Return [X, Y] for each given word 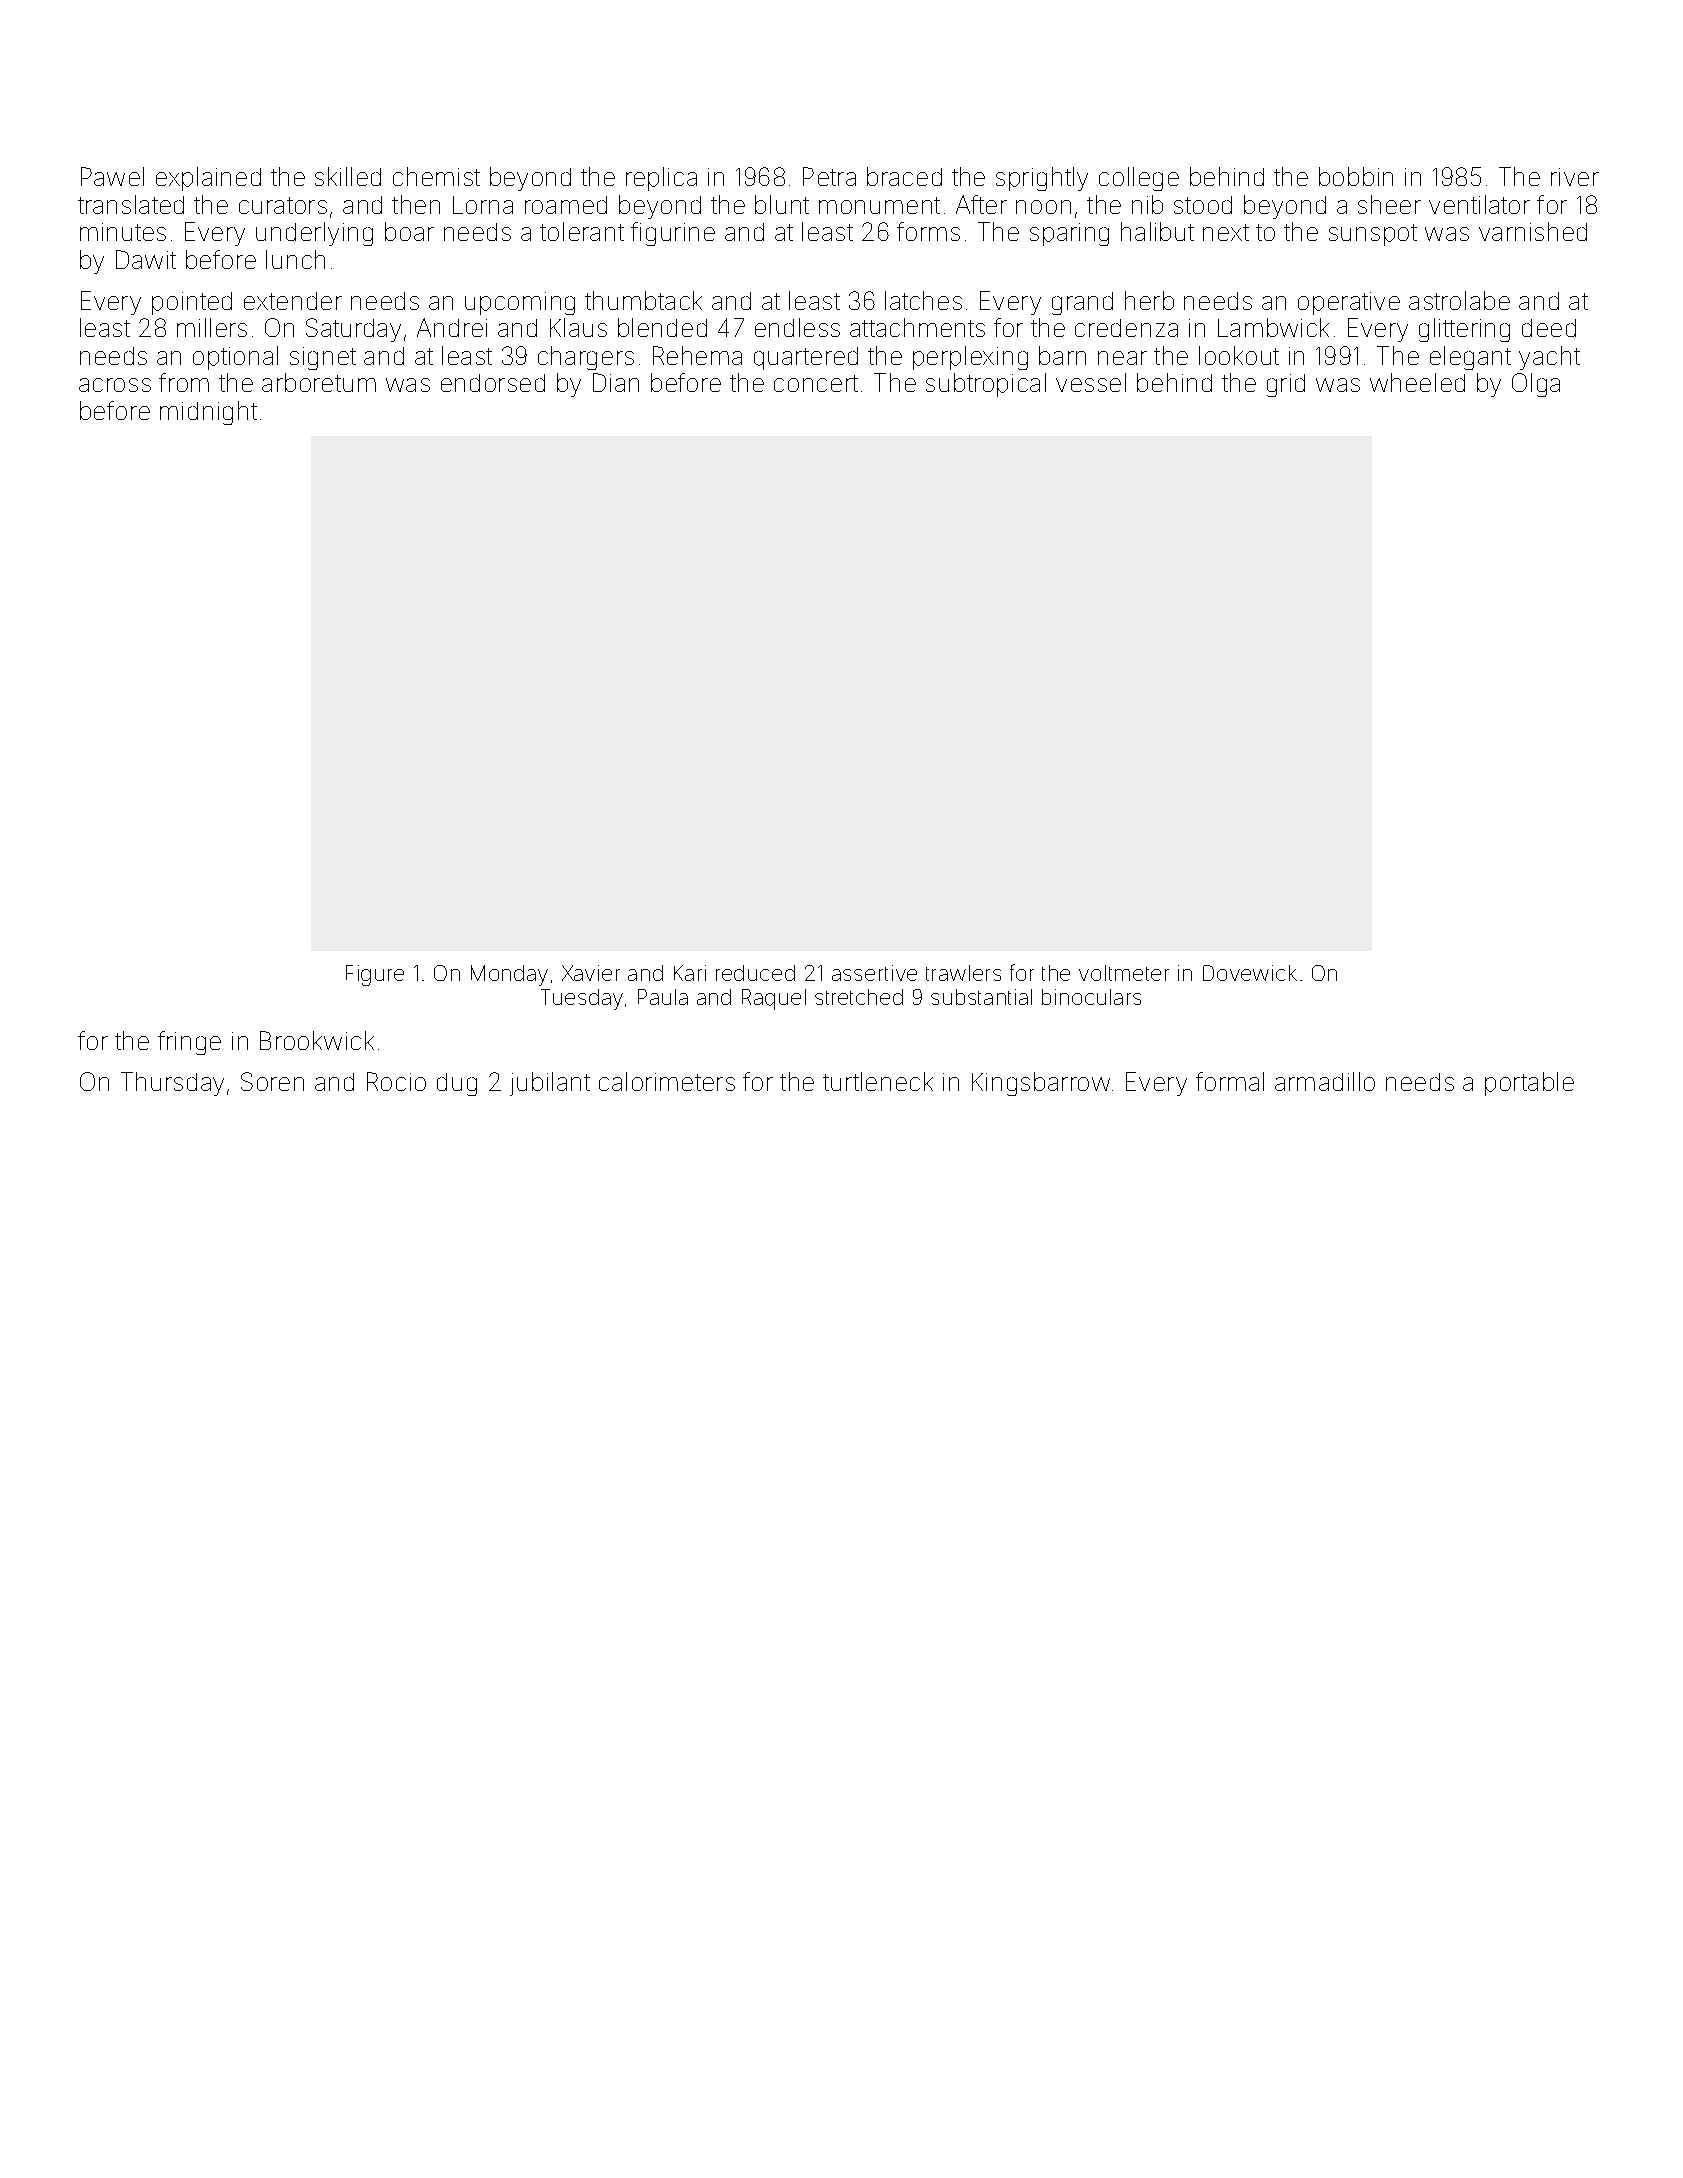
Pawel [112, 176]
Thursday [172, 1084]
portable [1529, 1084]
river [1575, 177]
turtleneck [878, 1081]
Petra [829, 176]
